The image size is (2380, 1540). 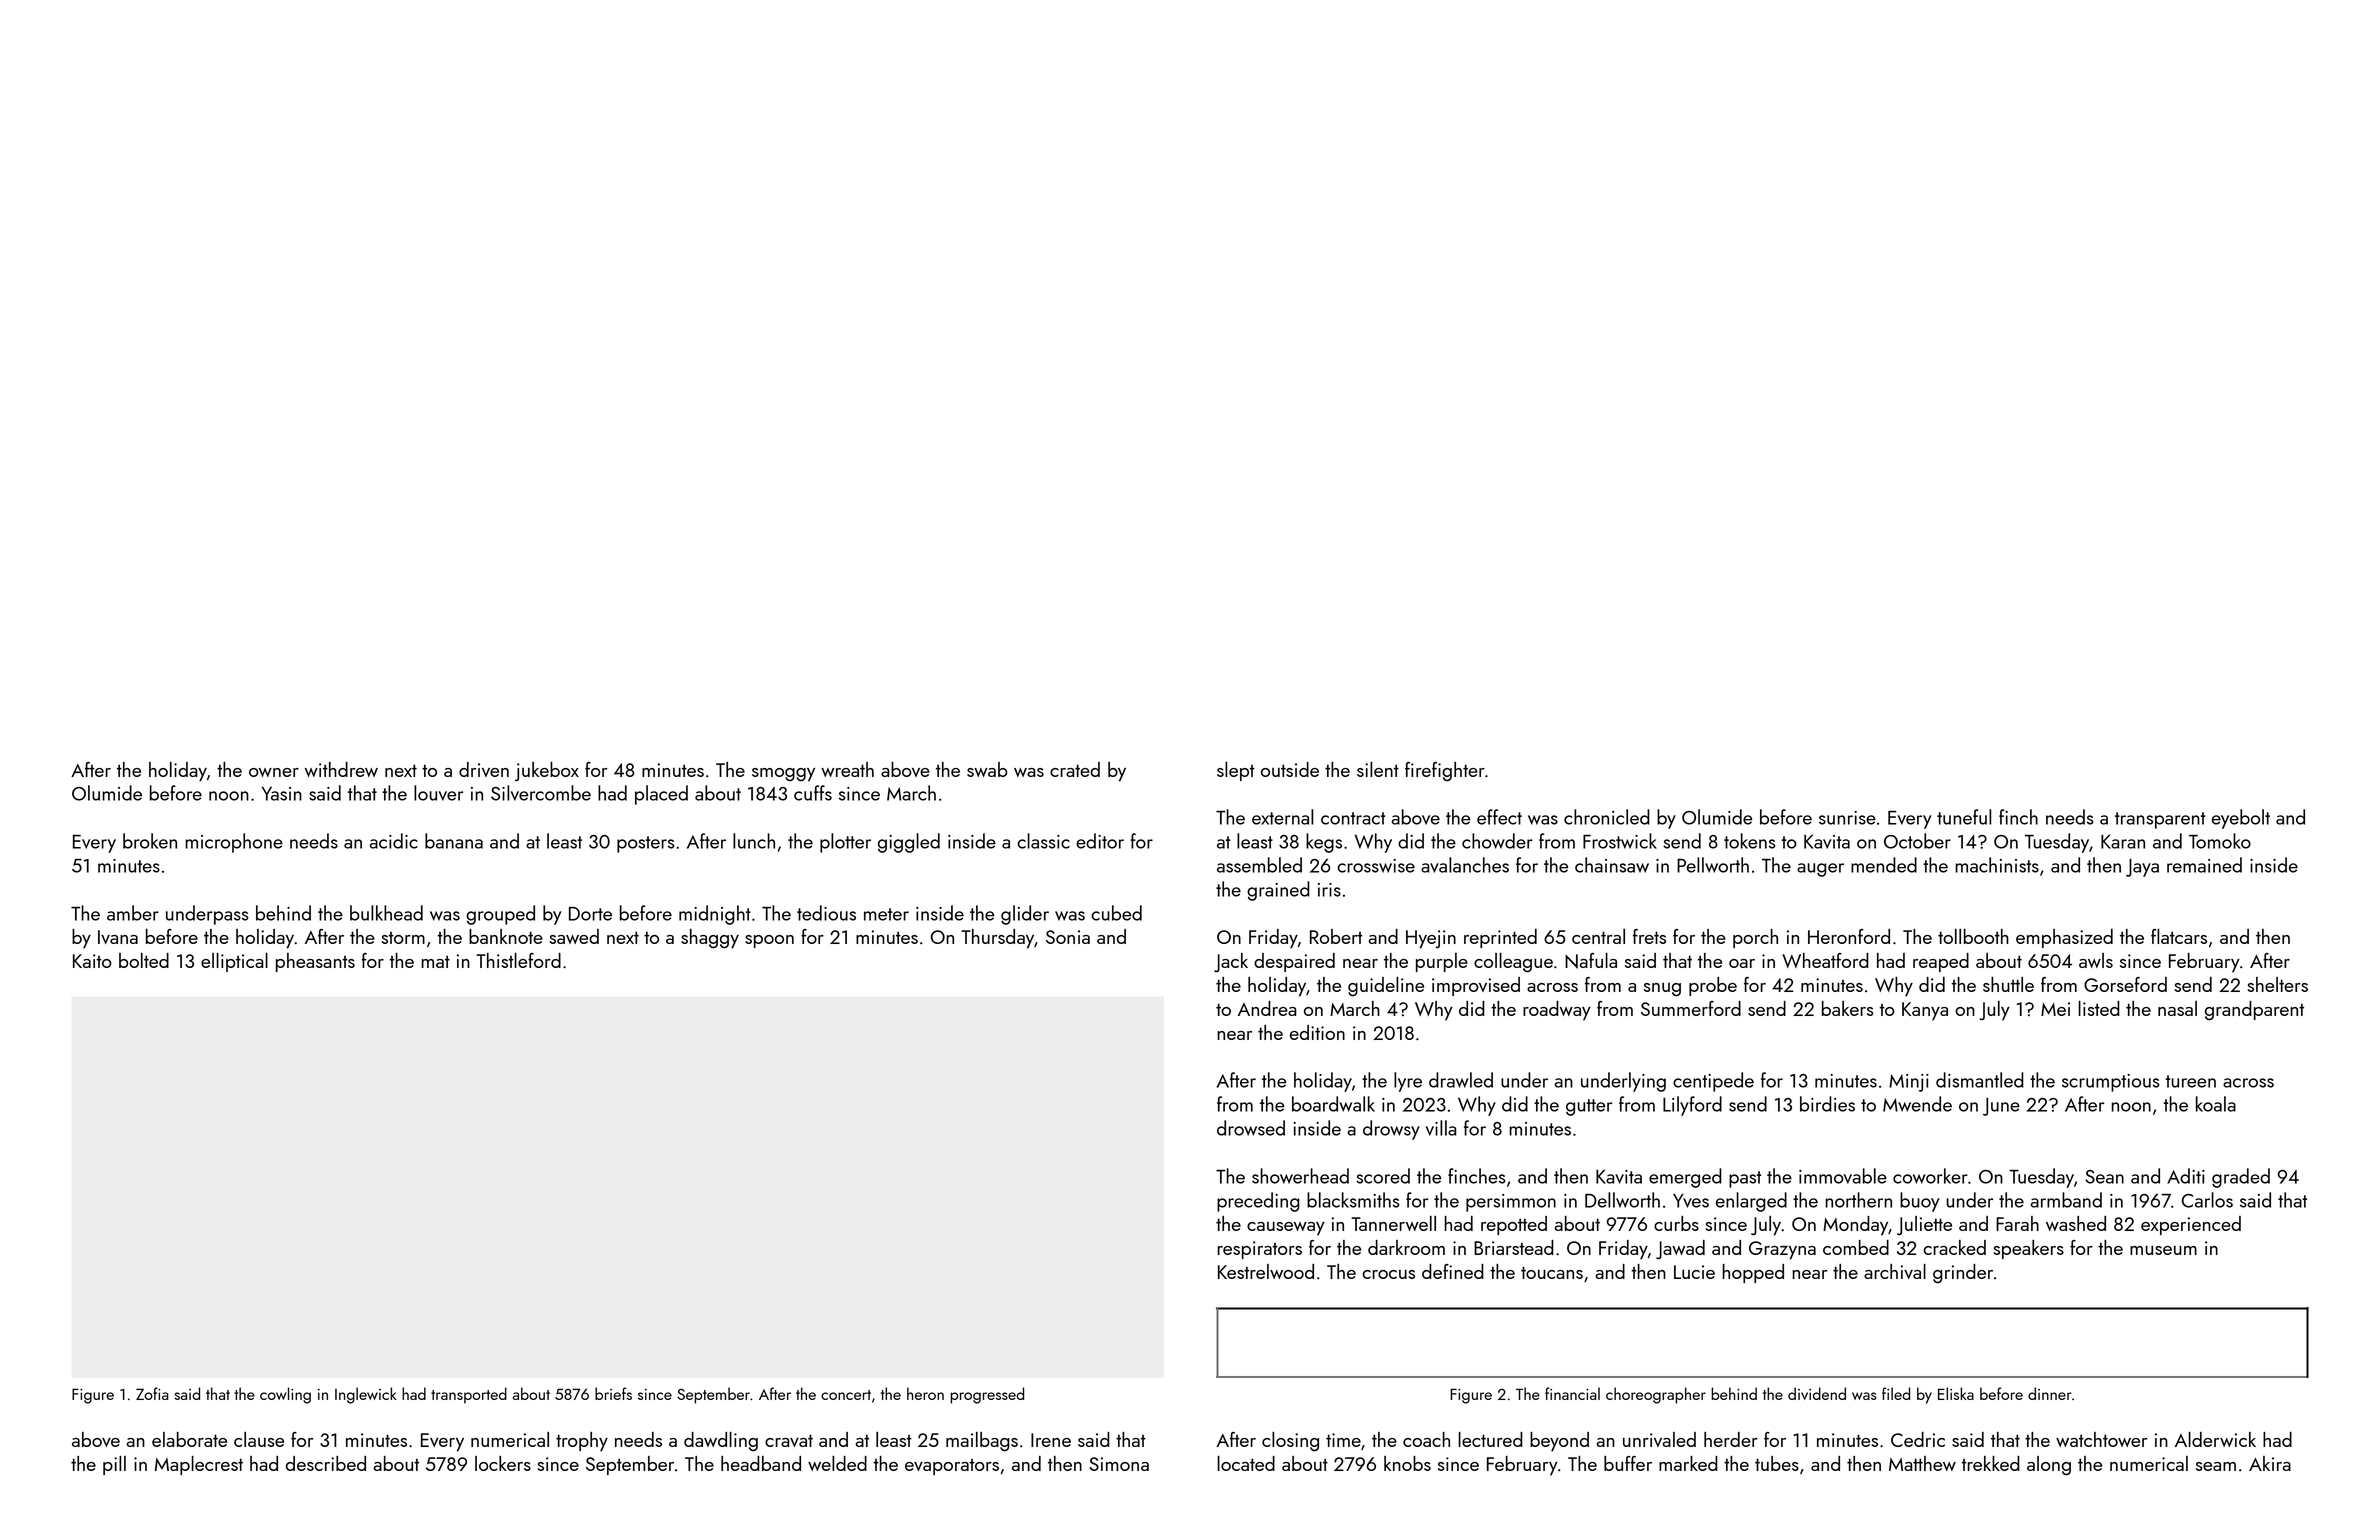 What do you see at coordinates (1251, 1128) in the screenshot?
I see `drowsed` at bounding box center [1251, 1128].
